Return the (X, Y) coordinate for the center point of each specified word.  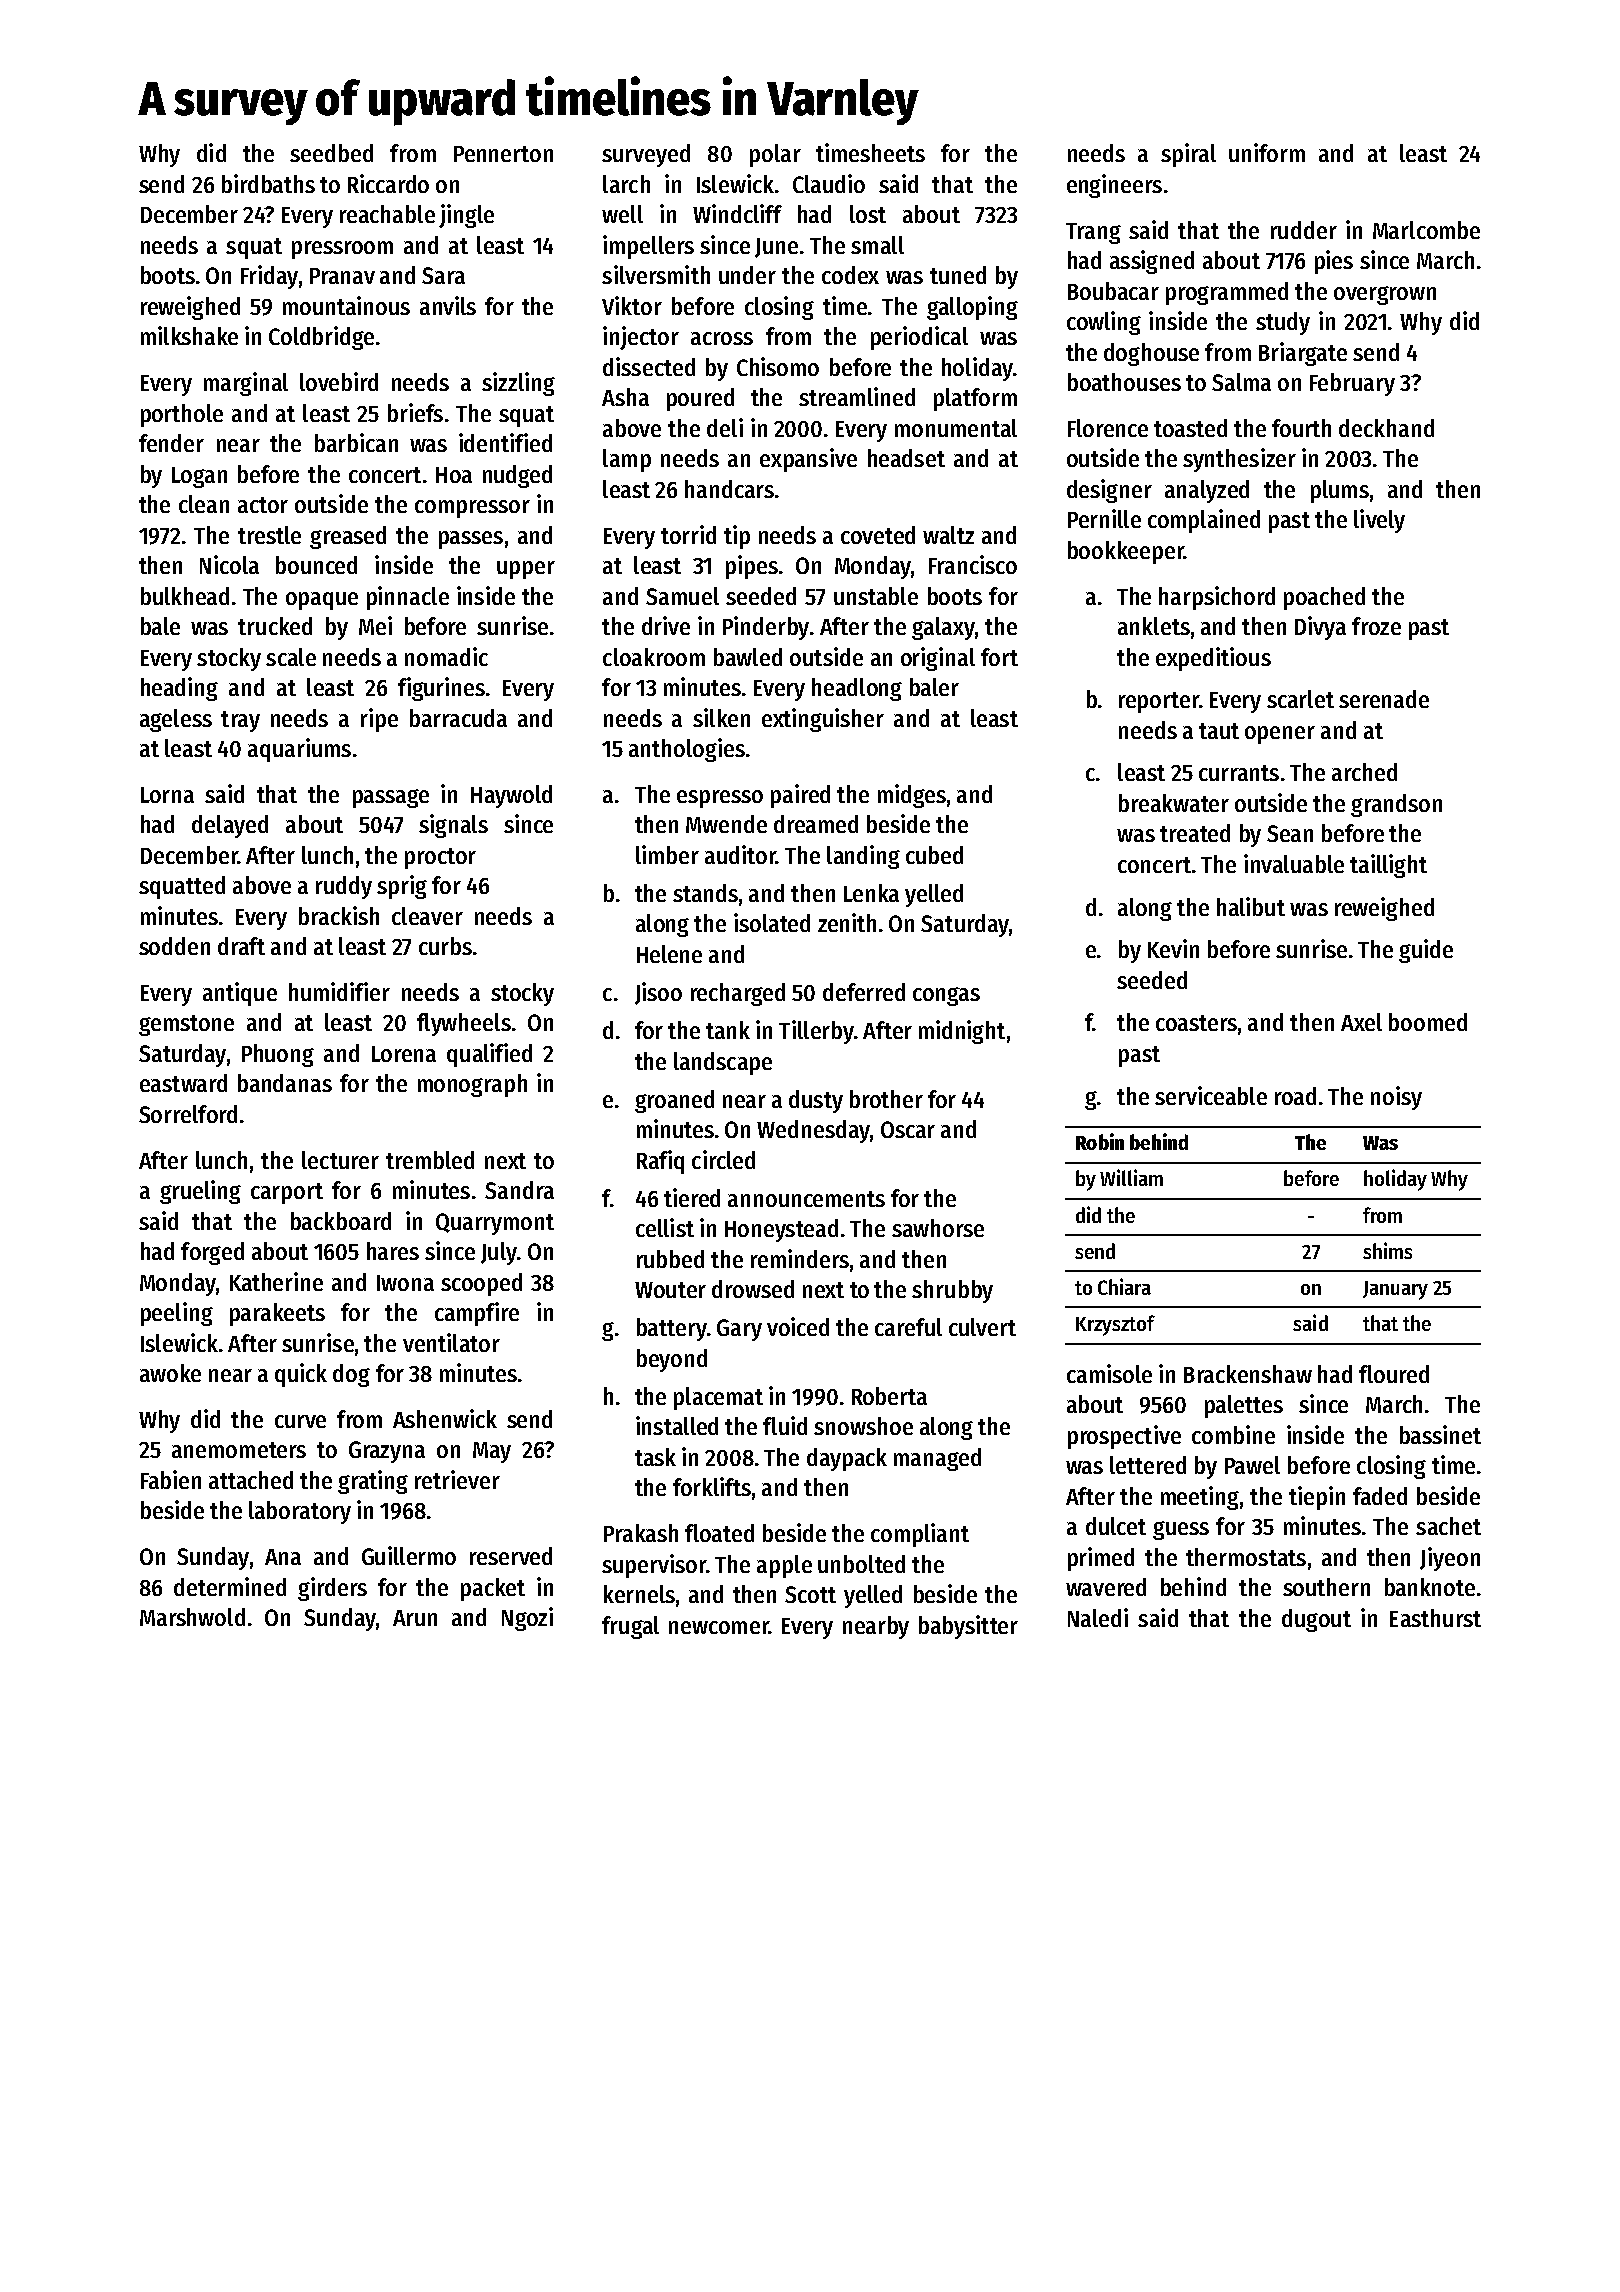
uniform (1267, 152)
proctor (440, 858)
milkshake (189, 335)
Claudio (829, 183)
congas (946, 996)
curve (300, 1421)
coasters (1196, 1023)
